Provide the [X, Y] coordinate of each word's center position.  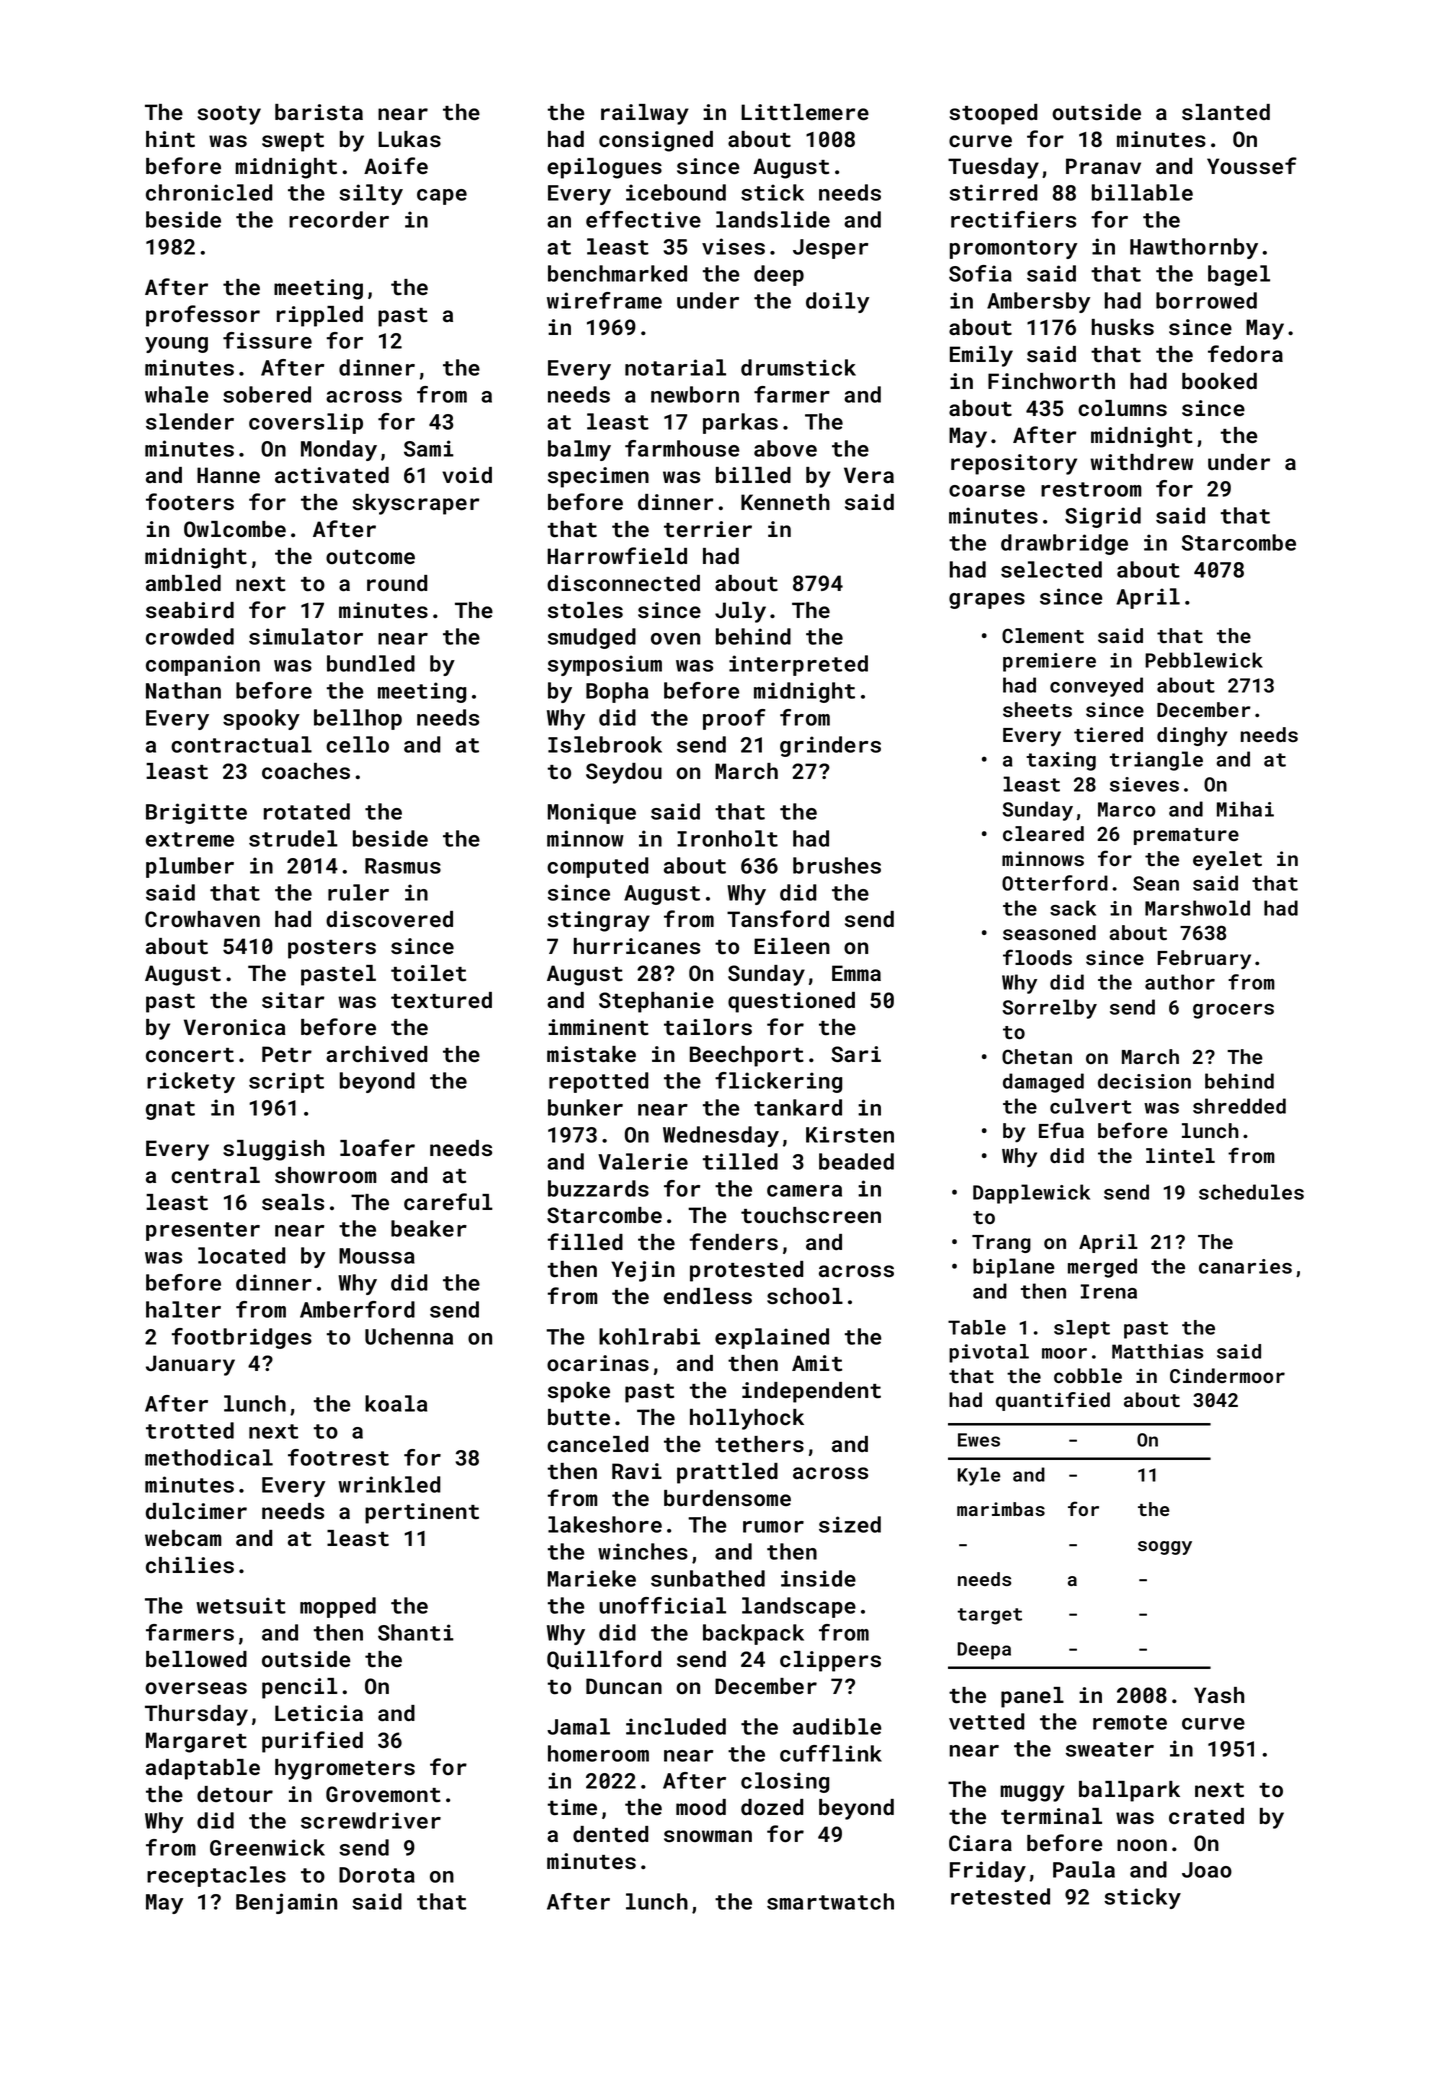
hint [170, 139]
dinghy [1192, 737]
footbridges [242, 1338]
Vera [869, 475]
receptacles [216, 1876]
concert [190, 1055]
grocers [1233, 1011]
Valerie [643, 1161]
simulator [306, 636]
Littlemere [805, 112]
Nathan [183, 690]
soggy [1165, 1548]
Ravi [637, 1471]
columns [1122, 408]
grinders [830, 746]
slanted [1226, 112]
